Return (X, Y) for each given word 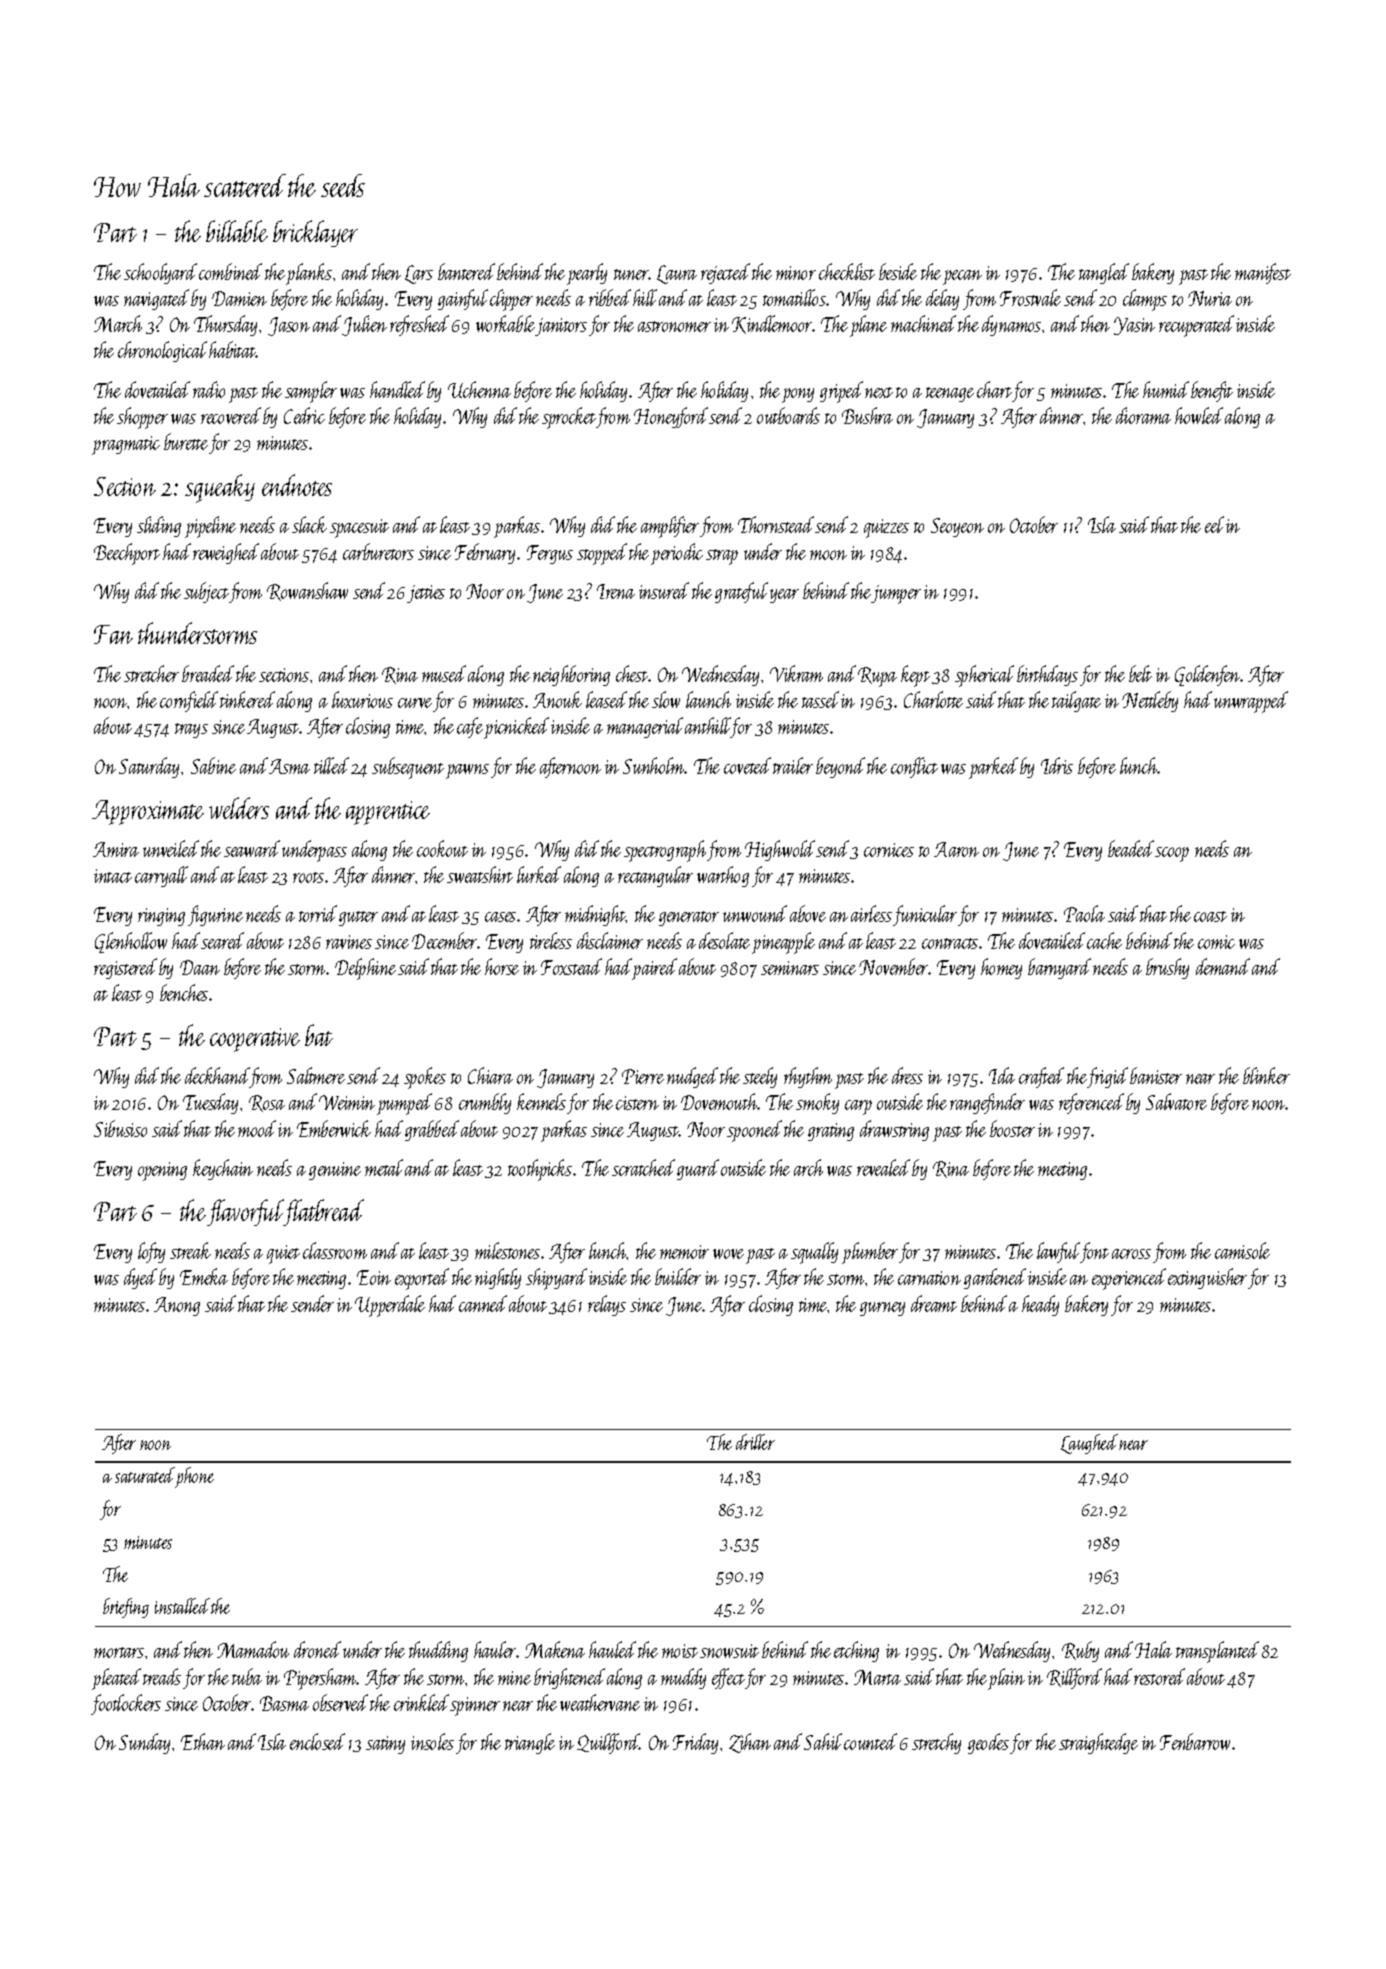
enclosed (317, 1741)
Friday (695, 1743)
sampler (311, 392)
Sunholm (654, 765)
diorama (1143, 415)
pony (798, 395)
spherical (984, 676)
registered (125, 968)
